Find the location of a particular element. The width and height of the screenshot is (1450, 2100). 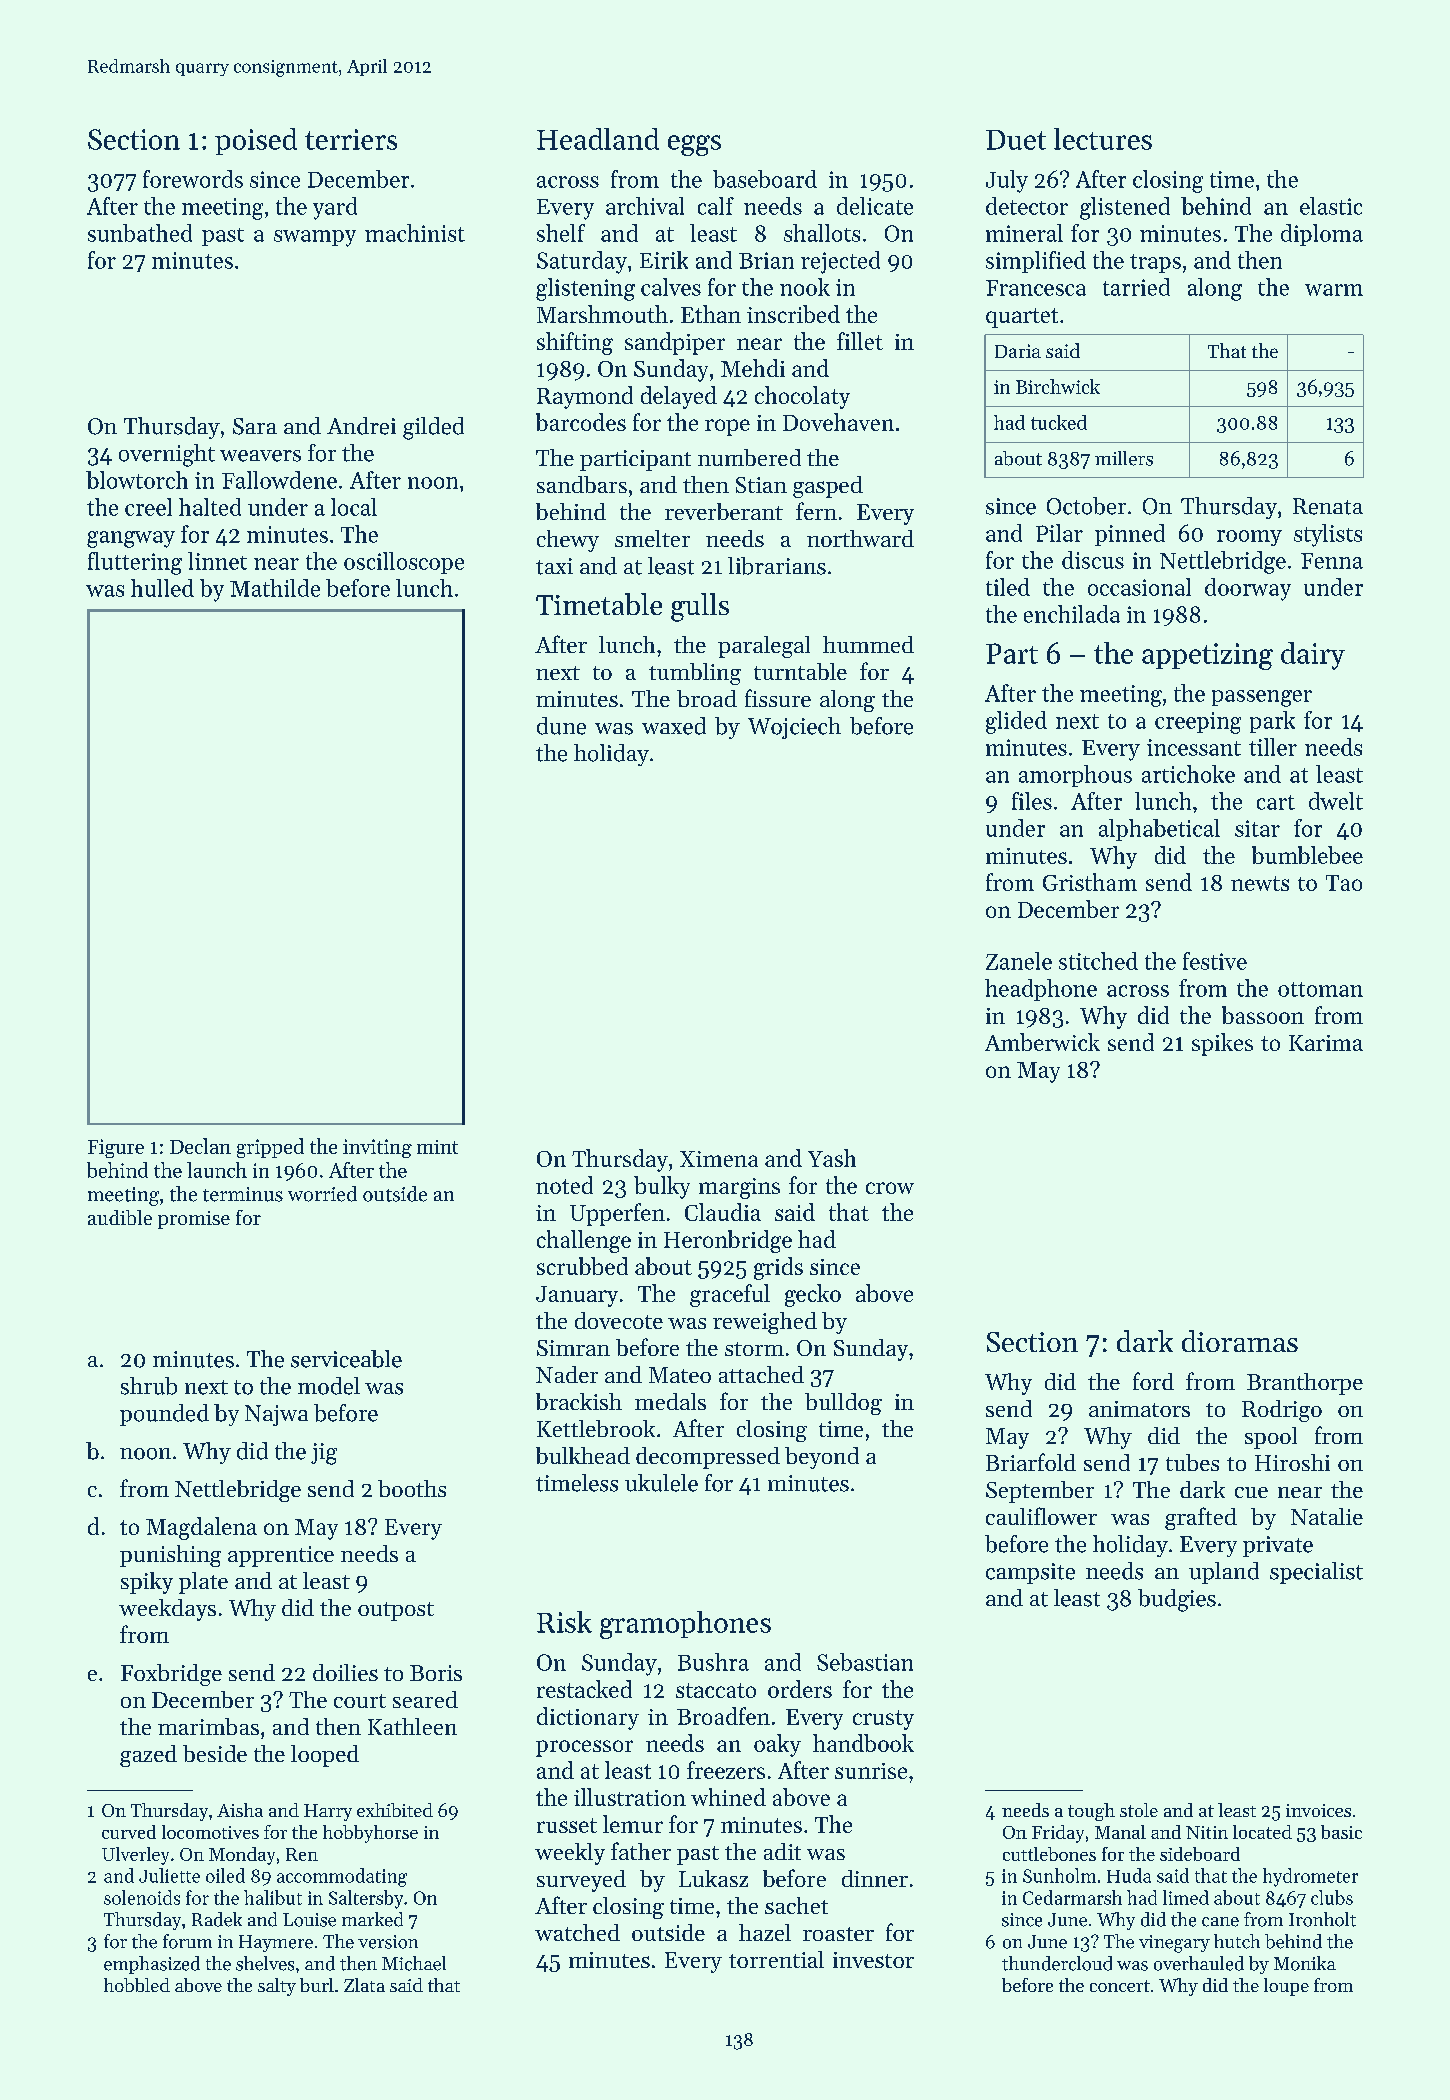

invoices is located at coordinates (1318, 1810).
